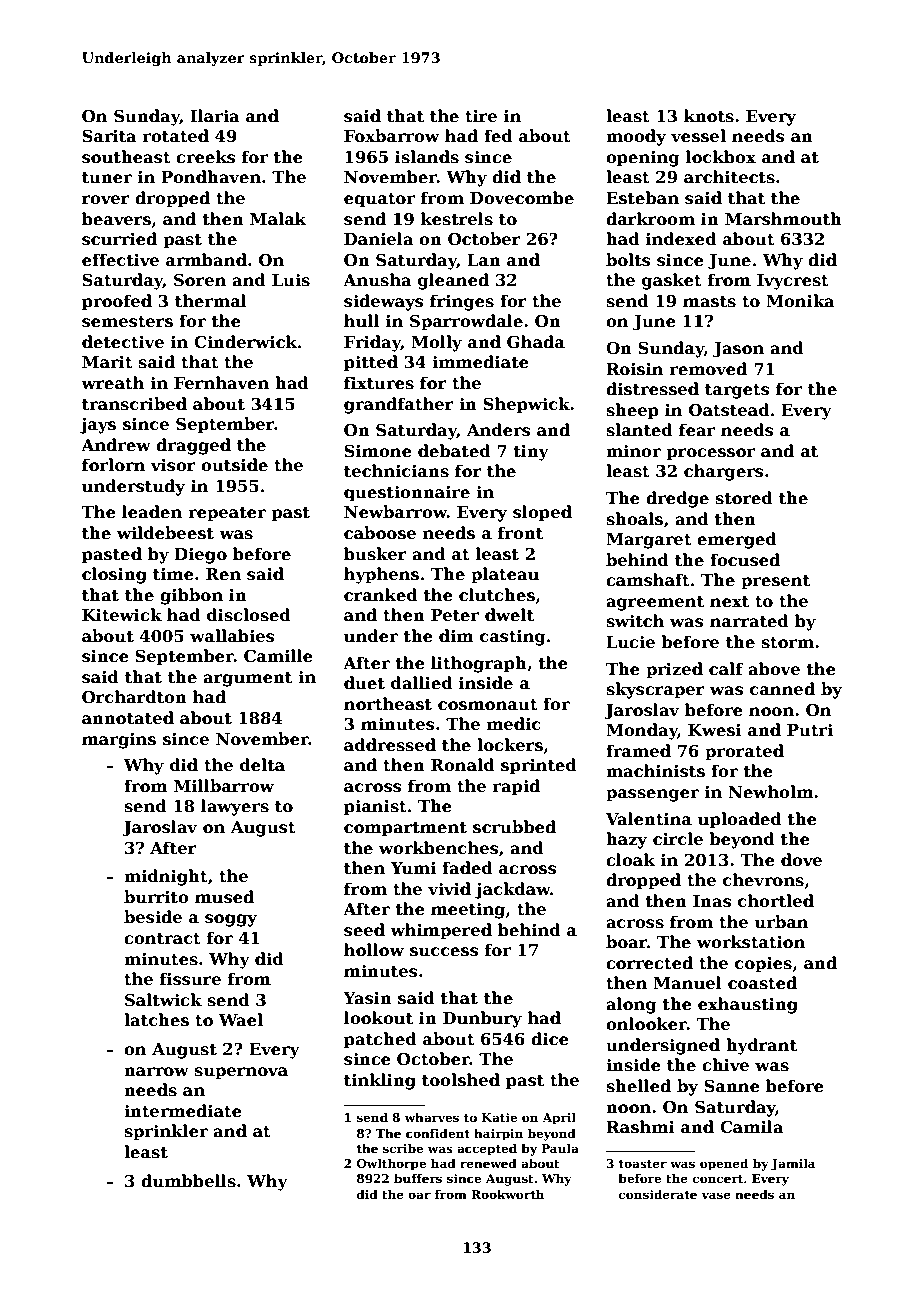 The width and height of the screenshot is (924, 1308). What do you see at coordinates (215, 115) in the screenshot?
I see `Ilaria` at bounding box center [215, 115].
